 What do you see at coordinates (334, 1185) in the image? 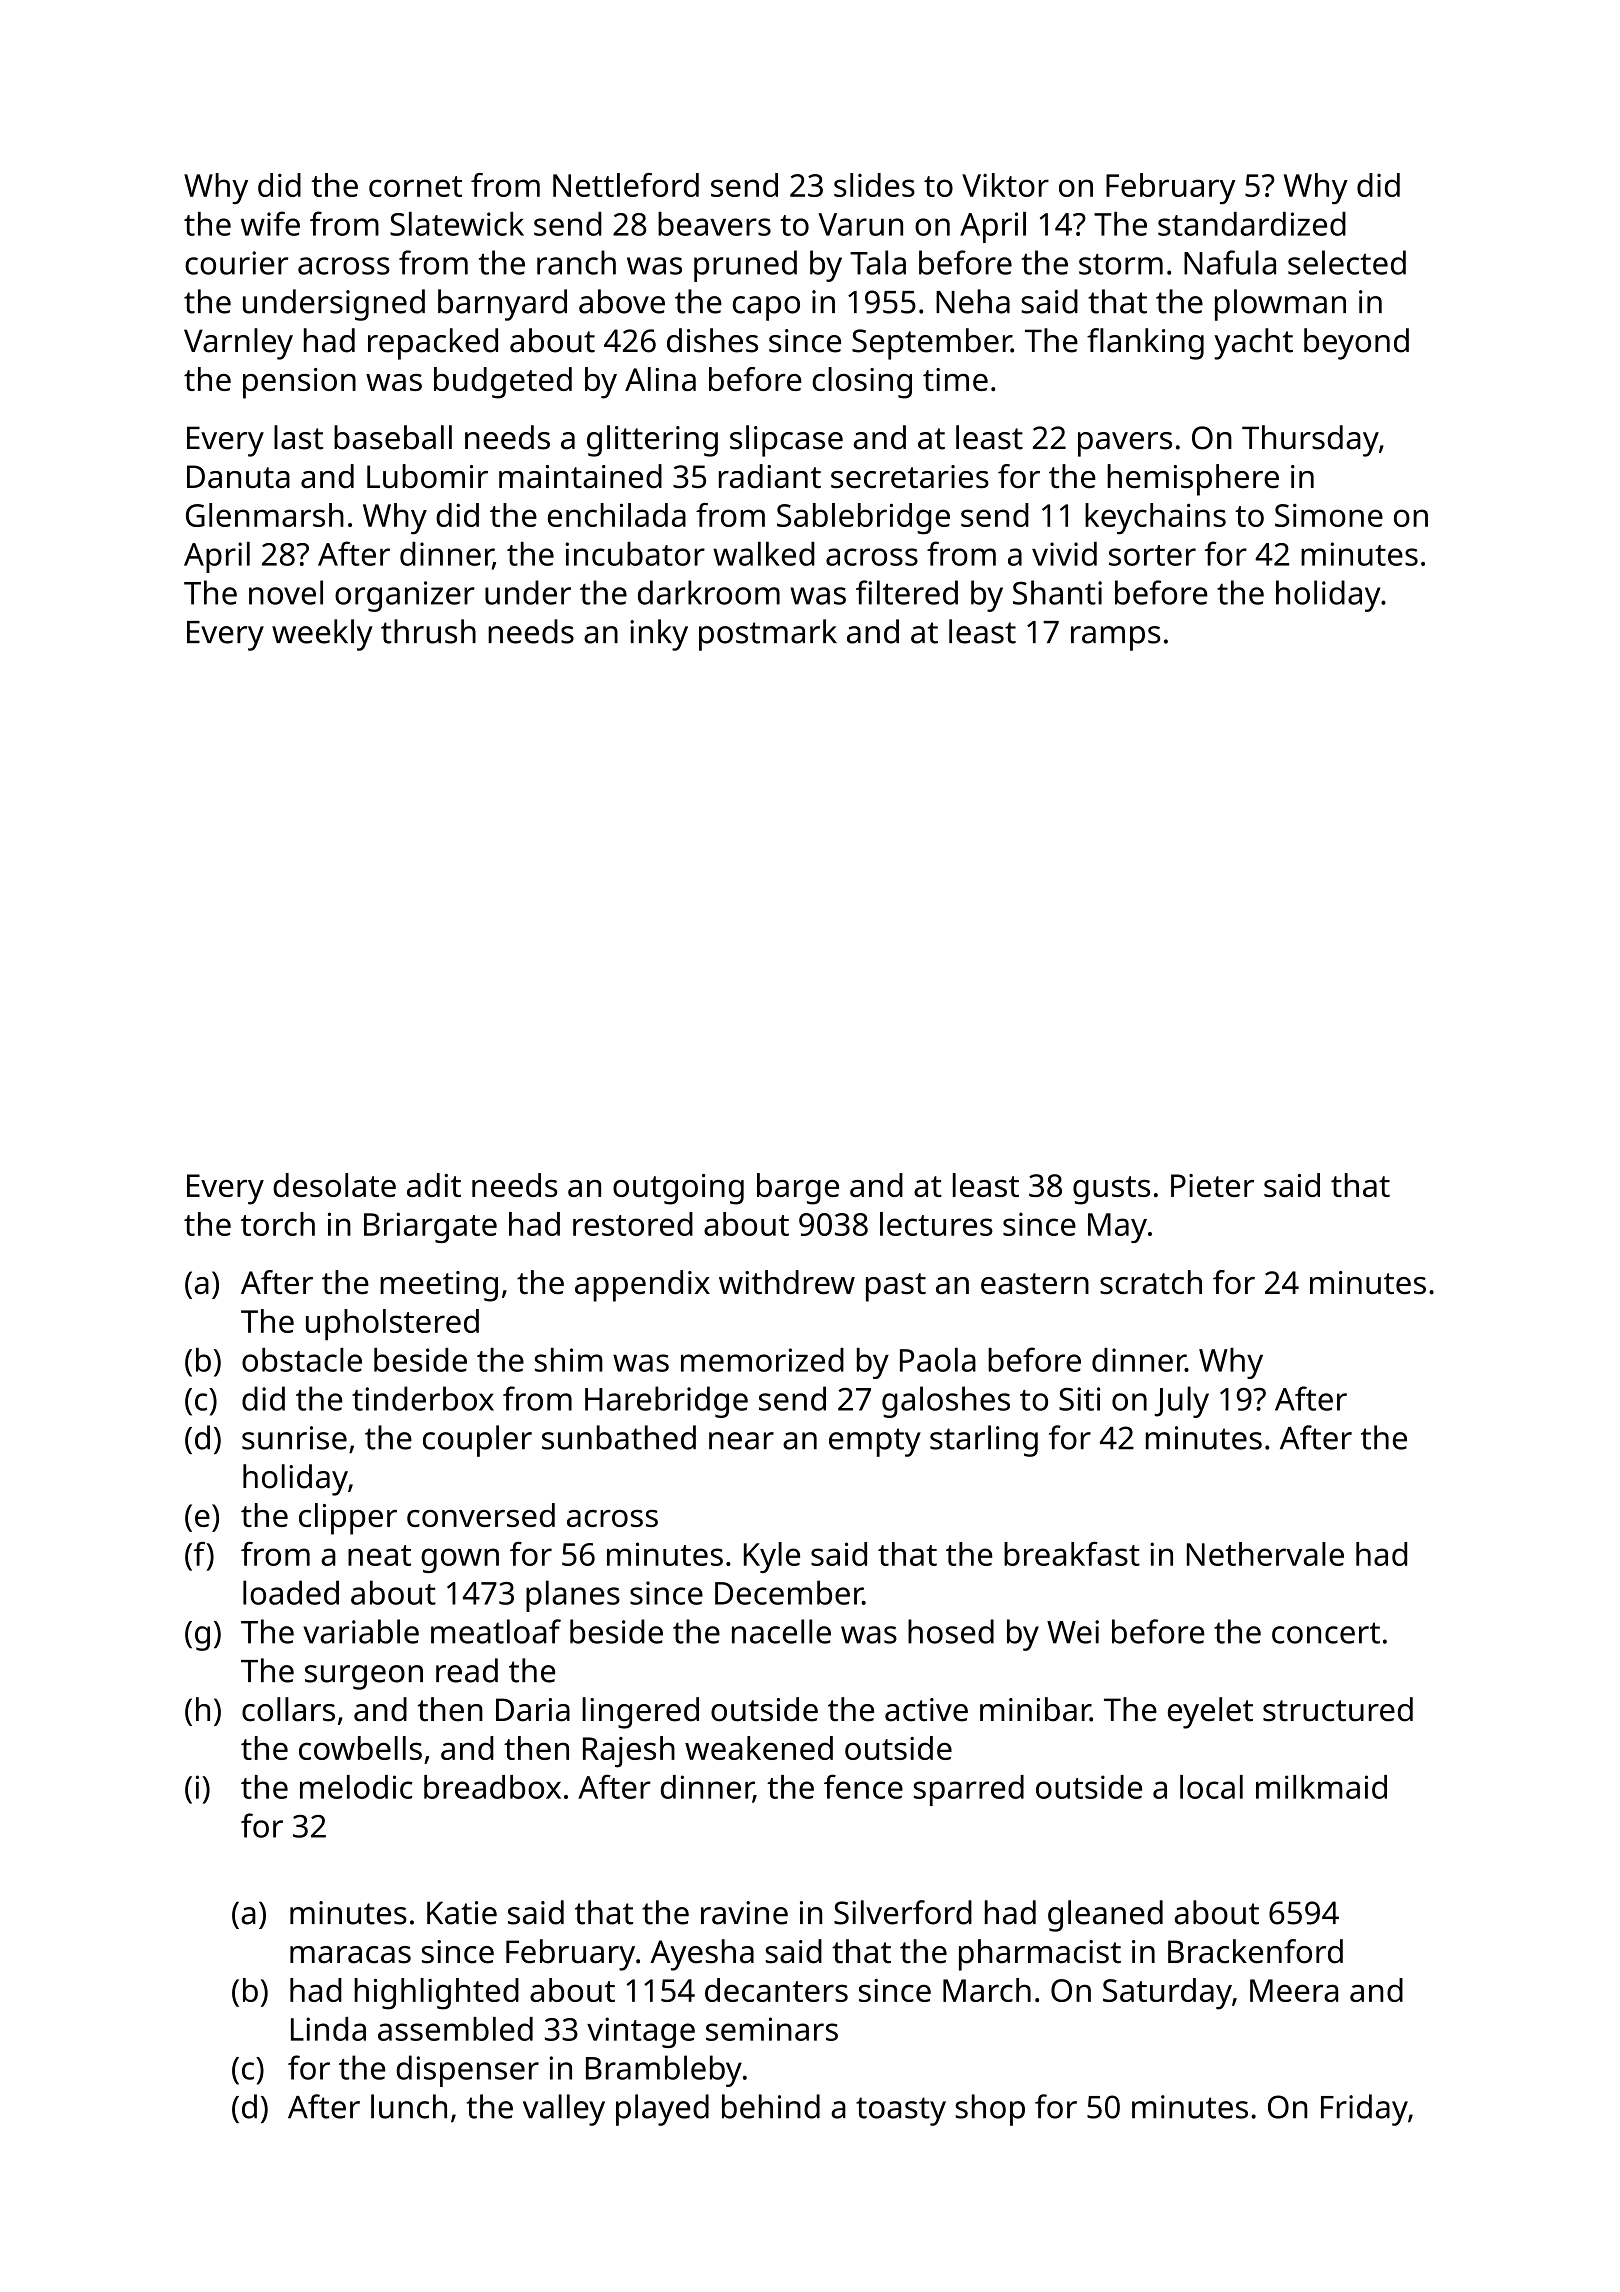
I see `desolate` at bounding box center [334, 1185].
